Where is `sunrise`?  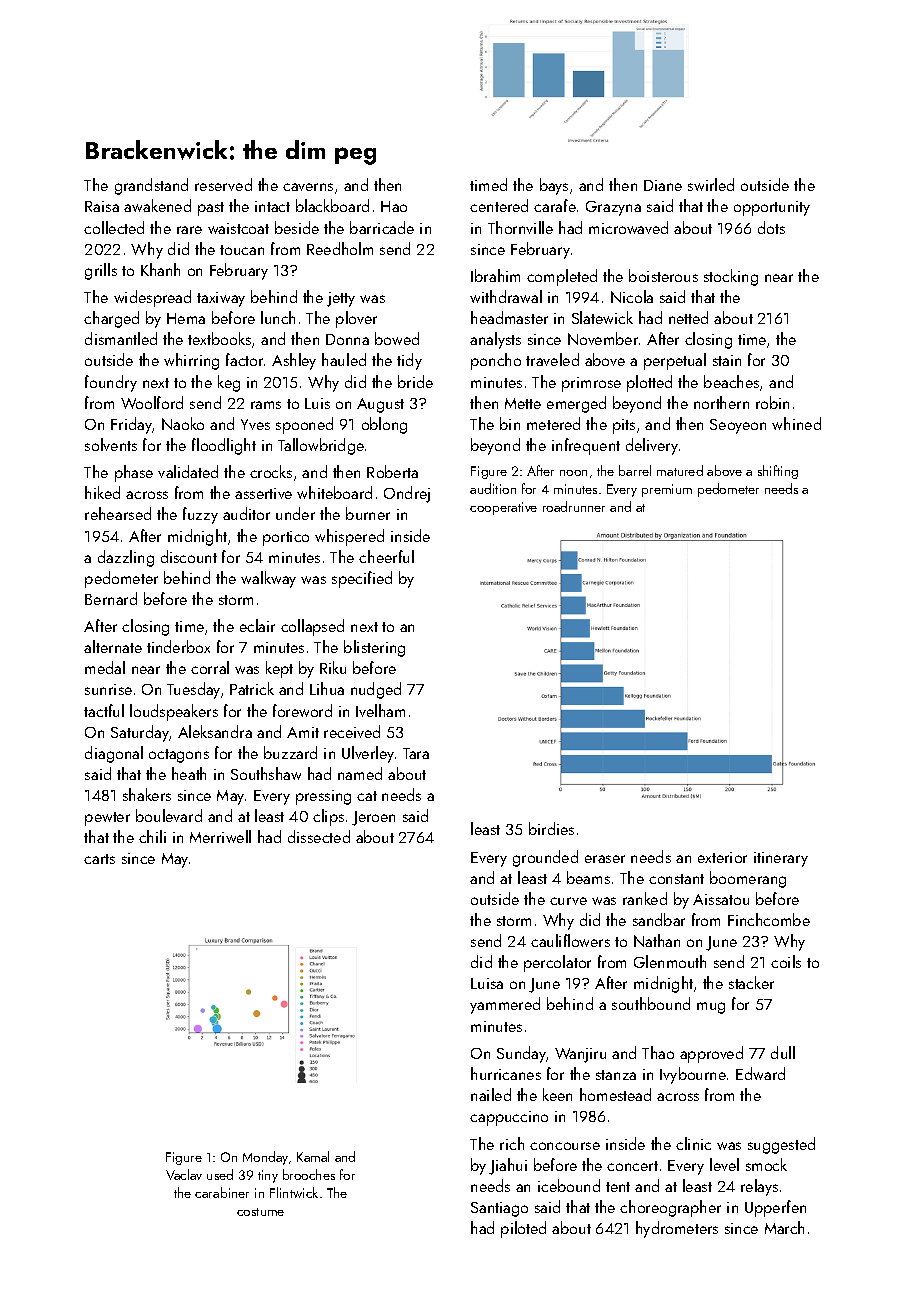 sunrise is located at coordinates (108, 689).
